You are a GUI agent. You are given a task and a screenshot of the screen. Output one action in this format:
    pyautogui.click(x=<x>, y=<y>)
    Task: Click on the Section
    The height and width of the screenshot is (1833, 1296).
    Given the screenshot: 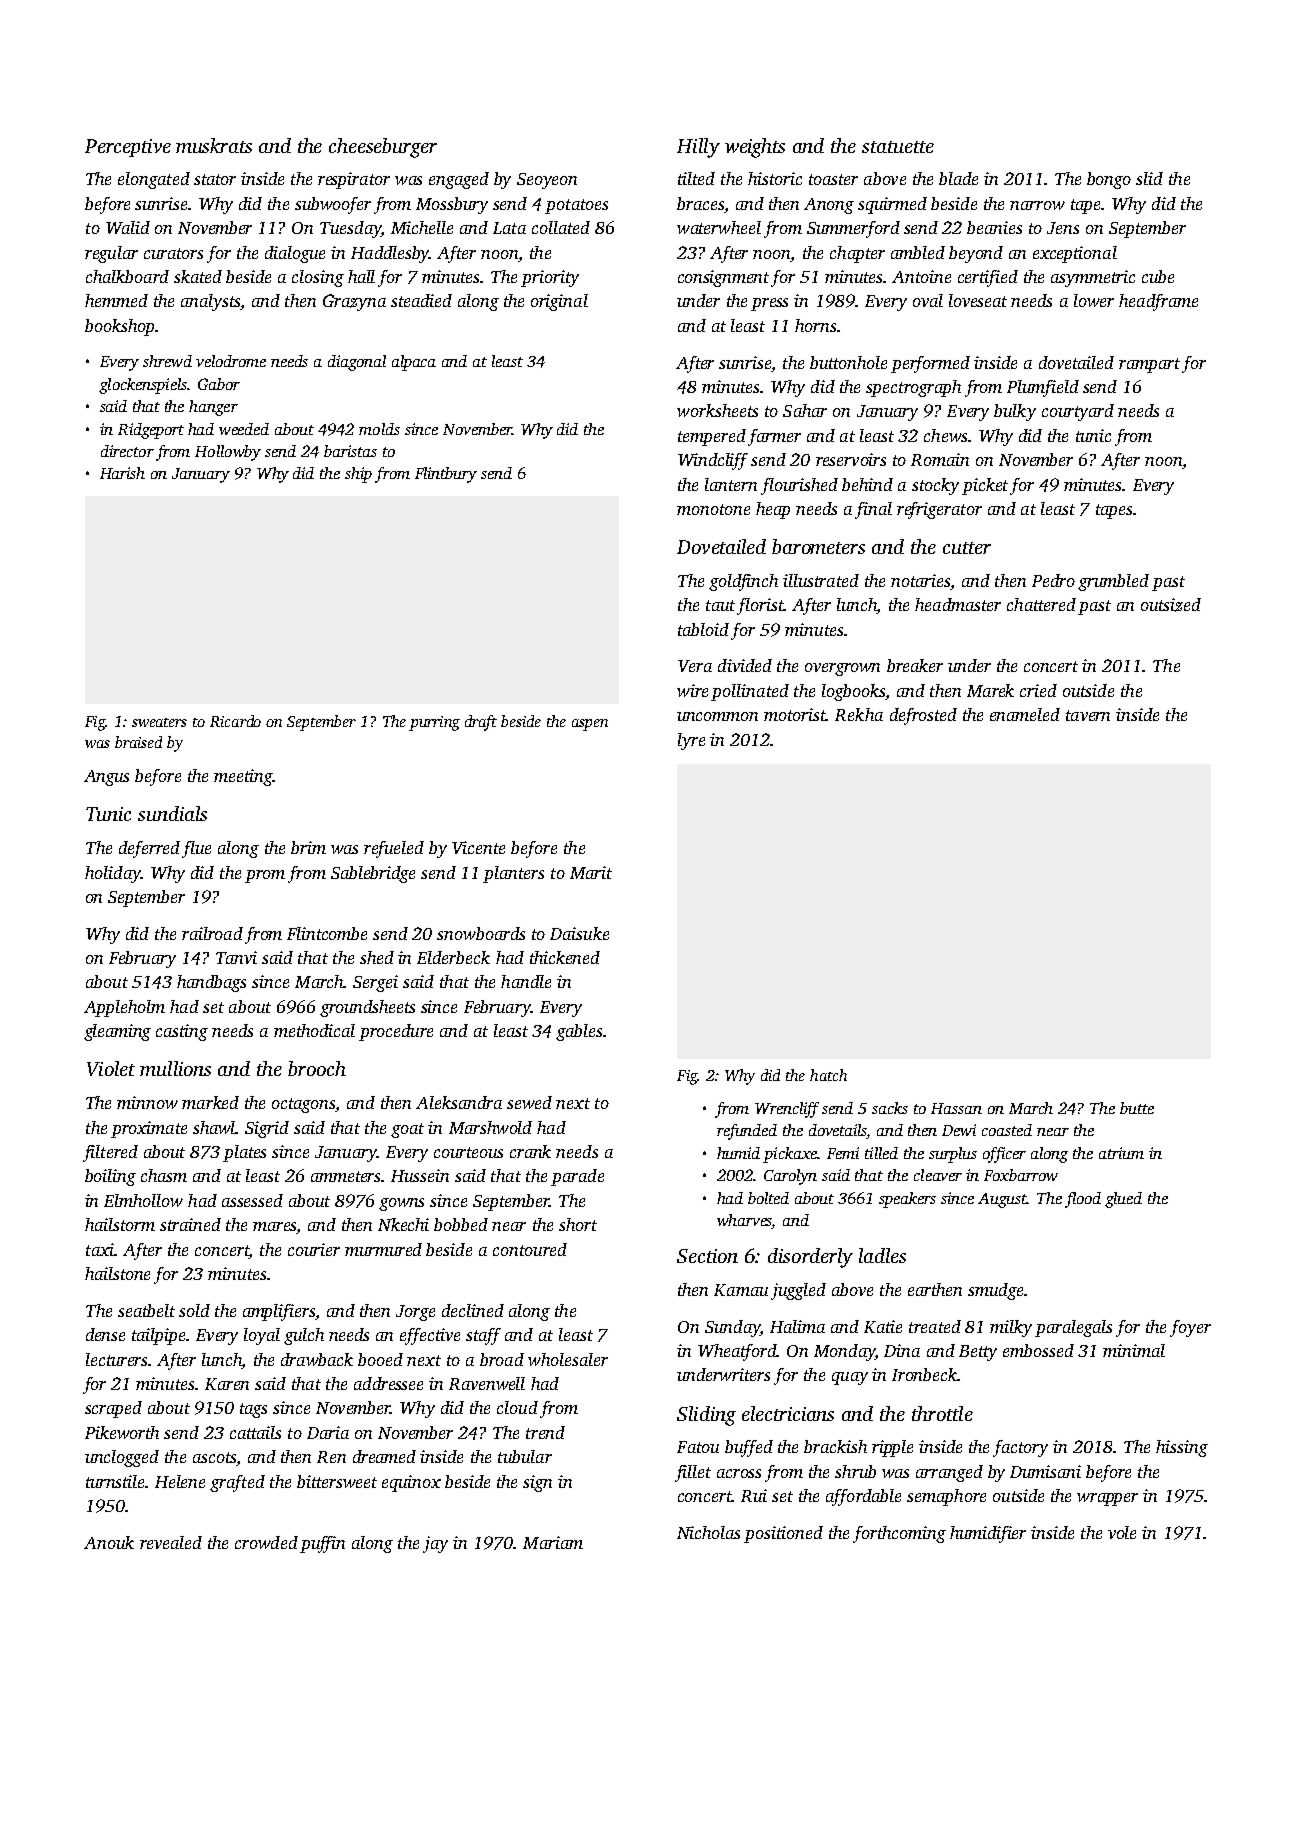 What is the action you would take?
    pyautogui.click(x=707, y=1256)
